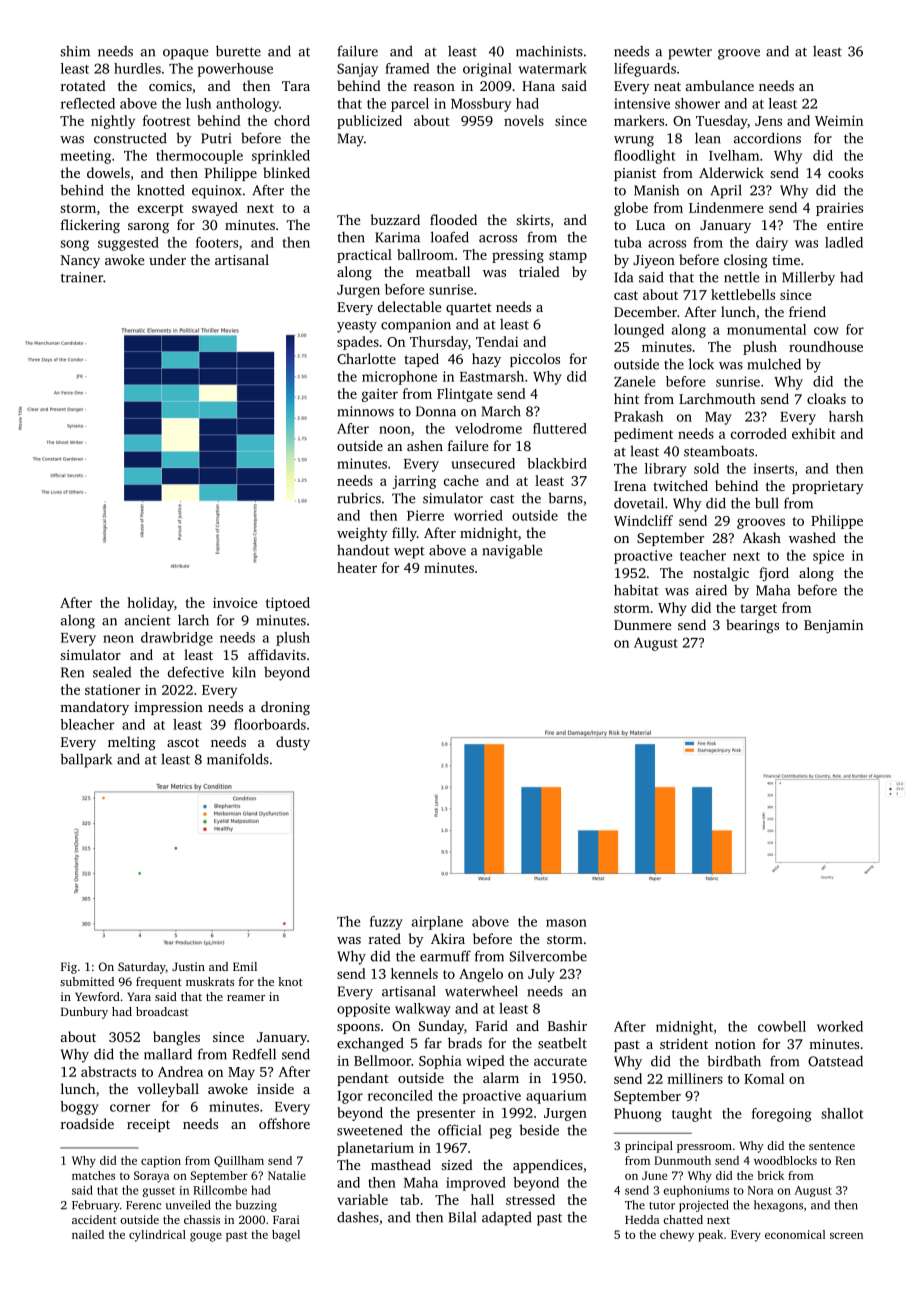  What do you see at coordinates (386, 923) in the screenshot?
I see `fuzzy` at bounding box center [386, 923].
